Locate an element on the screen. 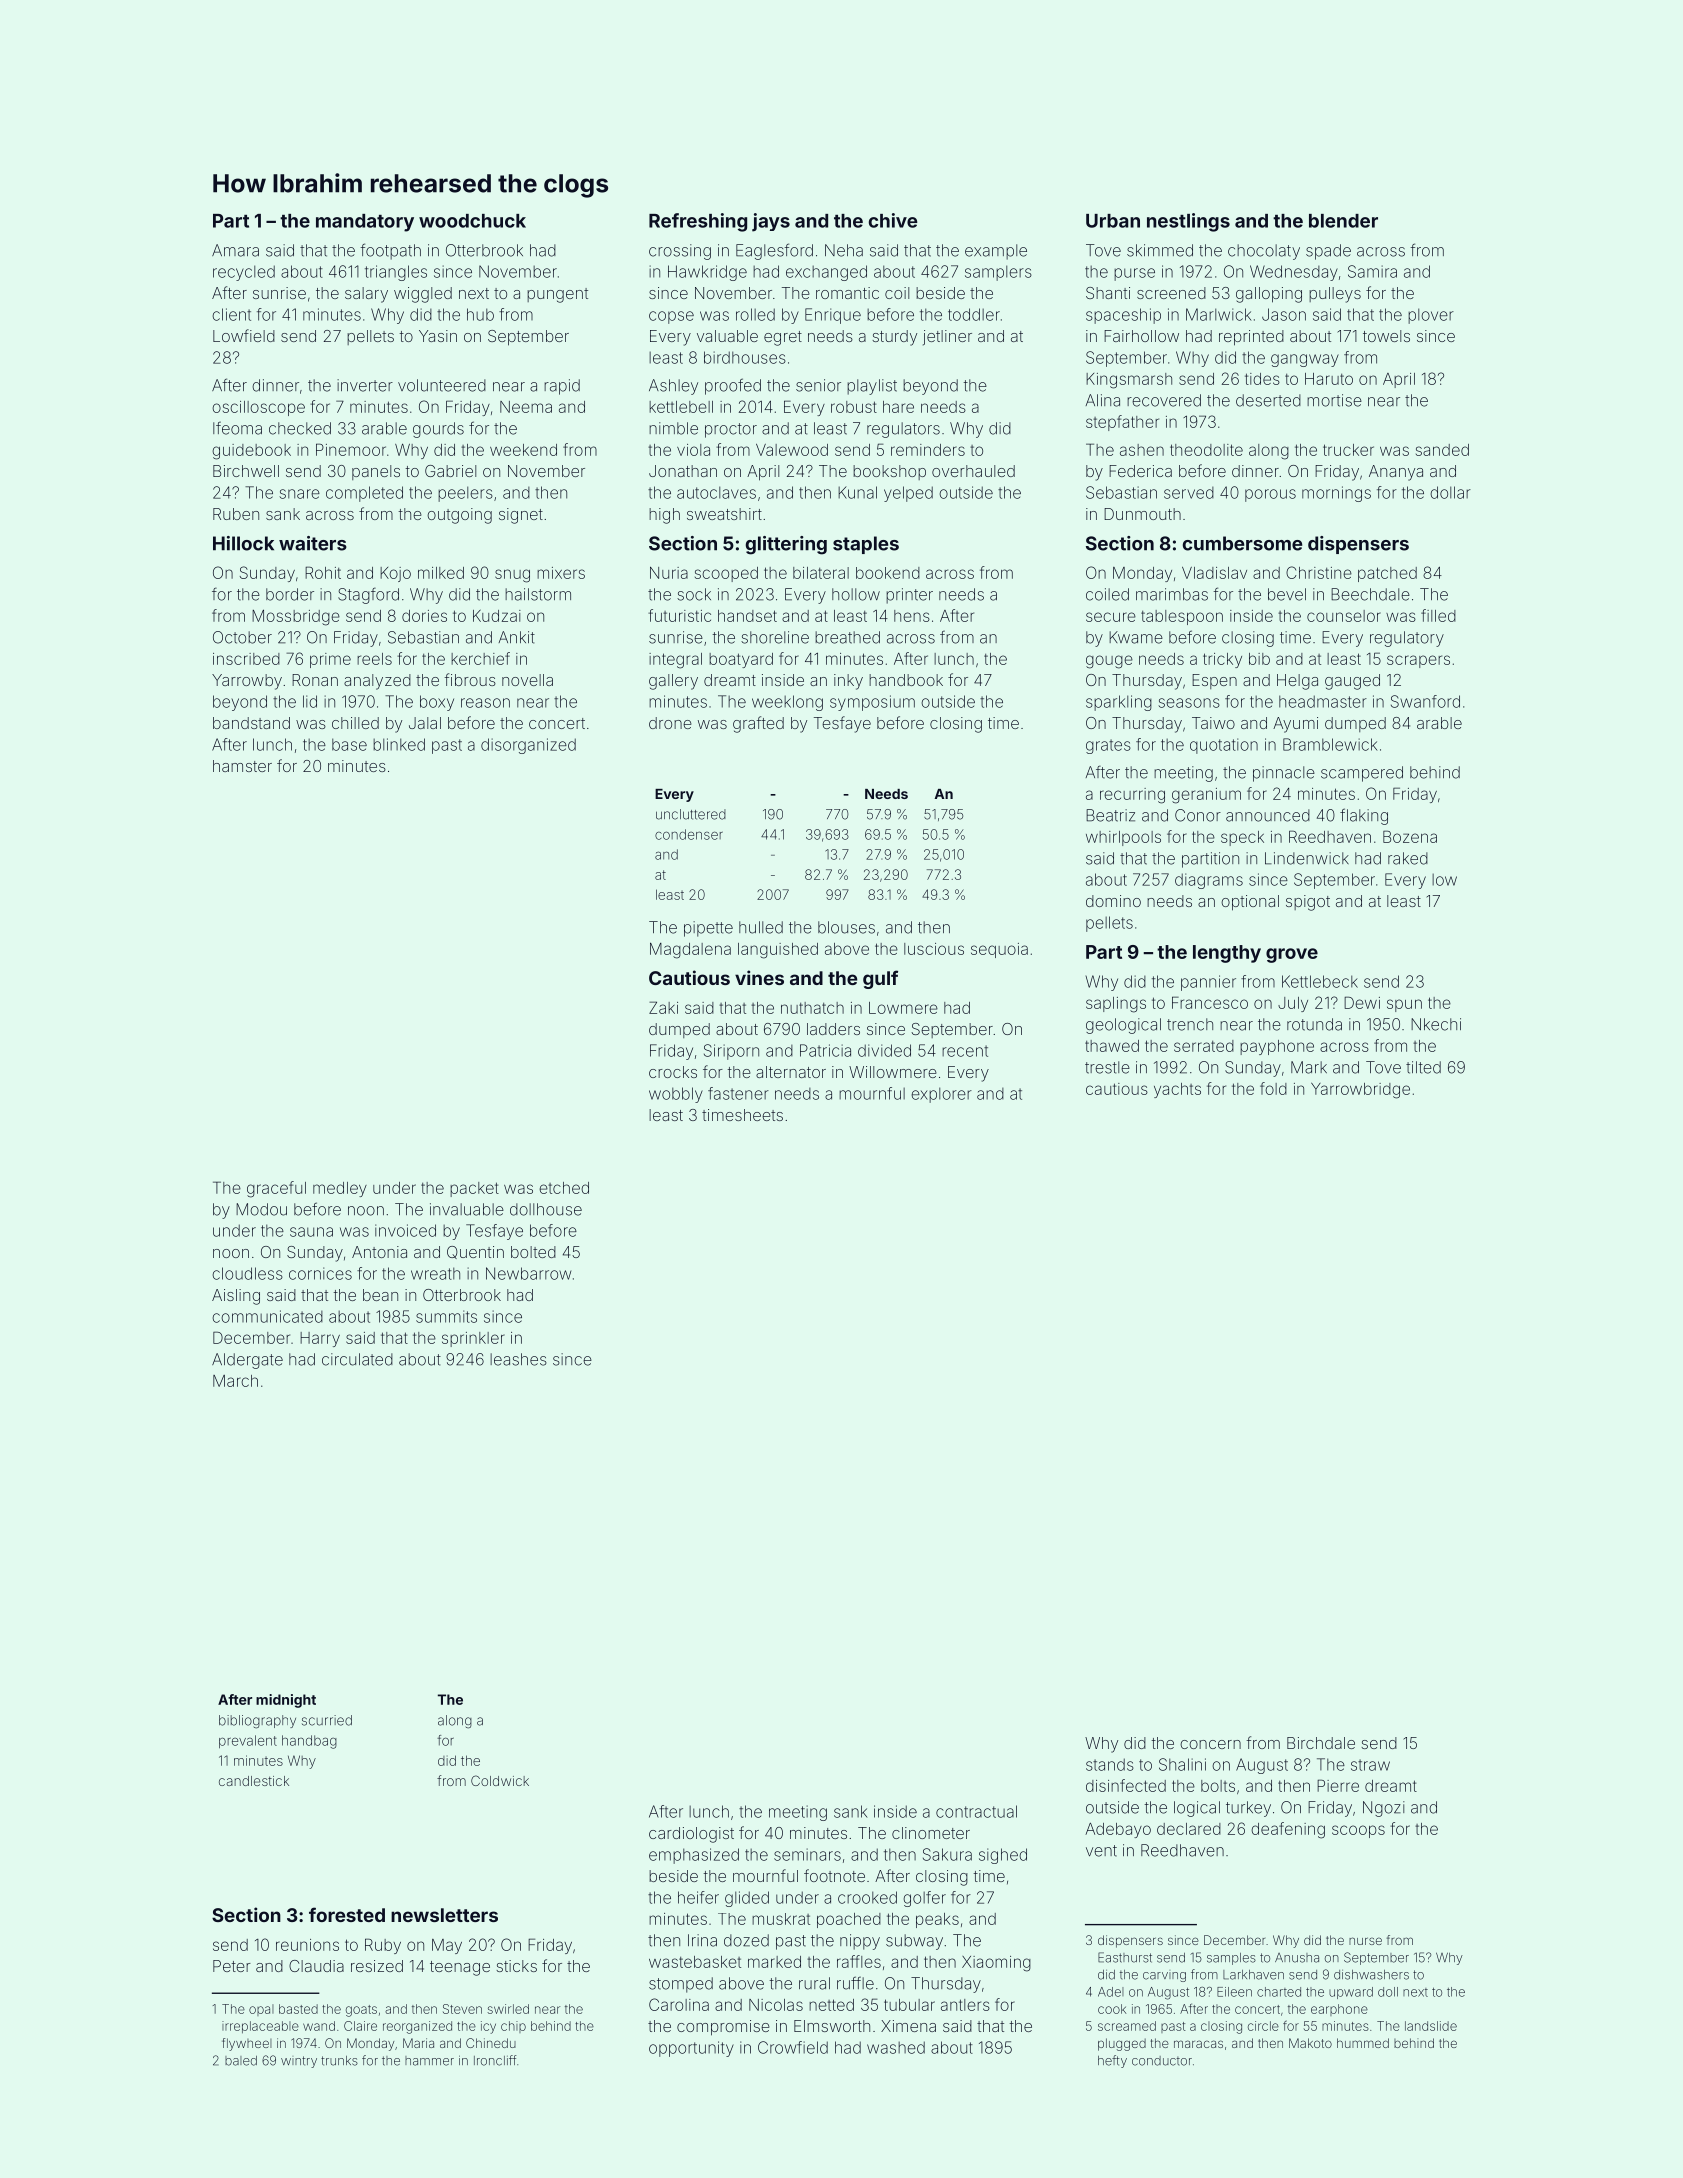 This screenshot has width=1683, height=2178. Pinemoor is located at coordinates (351, 449).
